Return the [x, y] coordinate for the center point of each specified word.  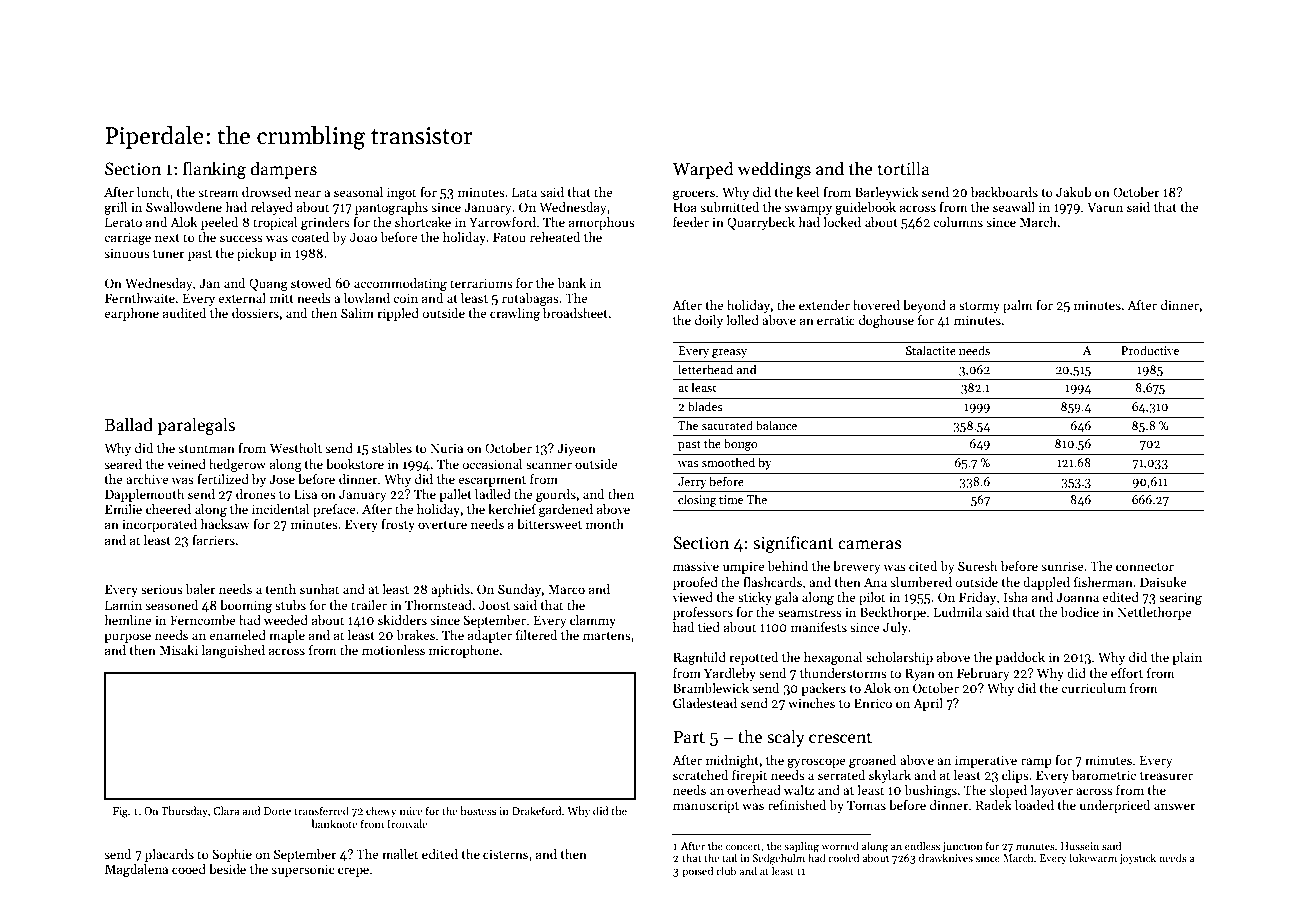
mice [411, 811]
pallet [455, 495]
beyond [924, 306]
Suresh [978, 566]
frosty [398, 525]
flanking [214, 170]
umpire [744, 567]
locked [842, 222]
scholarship [899, 658]
